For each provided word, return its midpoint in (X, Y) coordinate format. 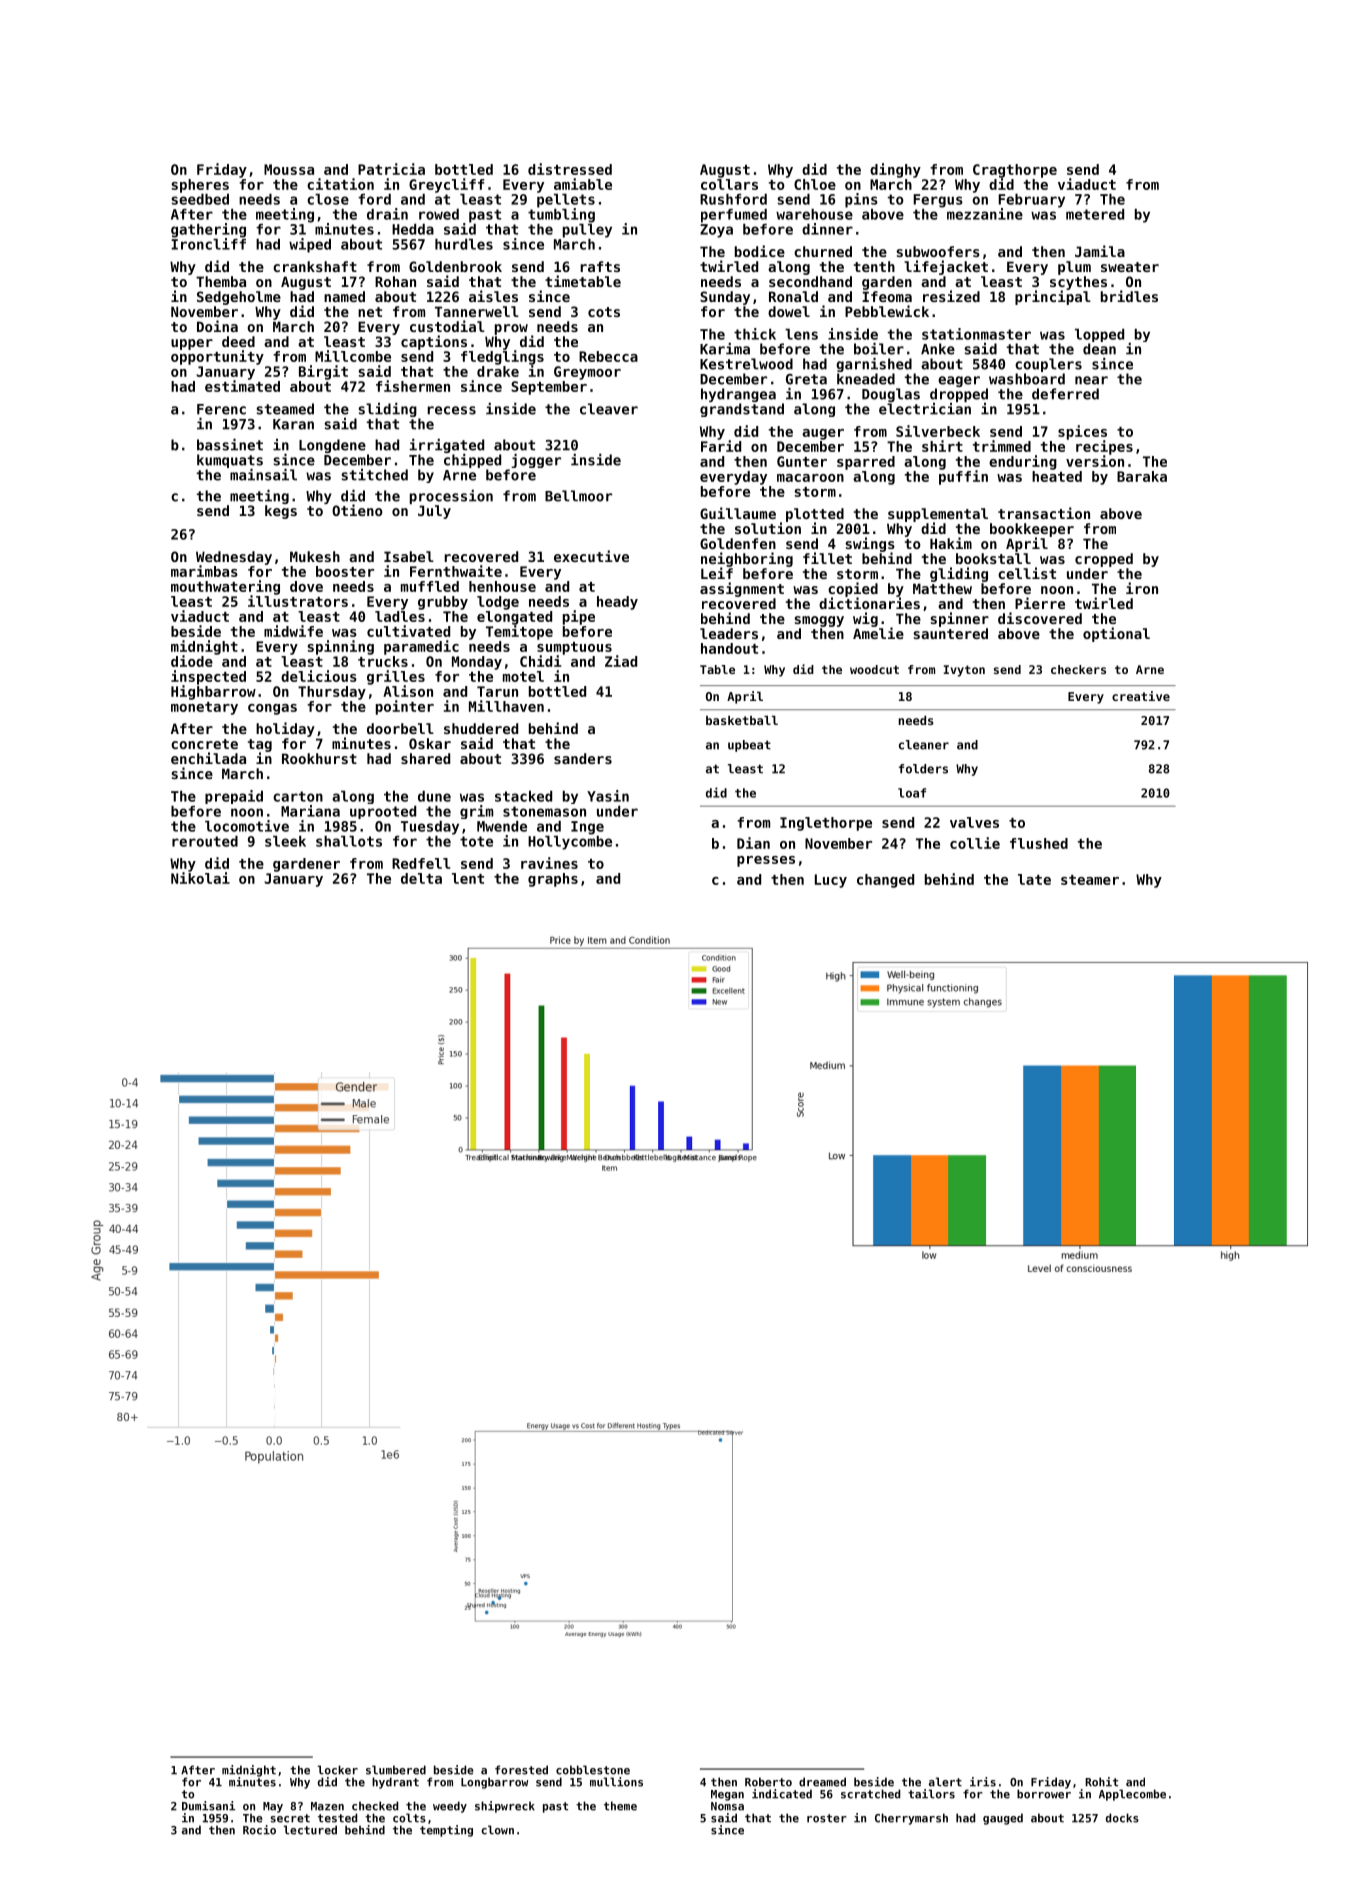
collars (729, 184)
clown (497, 1830)
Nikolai (200, 878)
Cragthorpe (1015, 171)
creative (1141, 696)
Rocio (259, 1830)
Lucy (831, 881)
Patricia (391, 169)
